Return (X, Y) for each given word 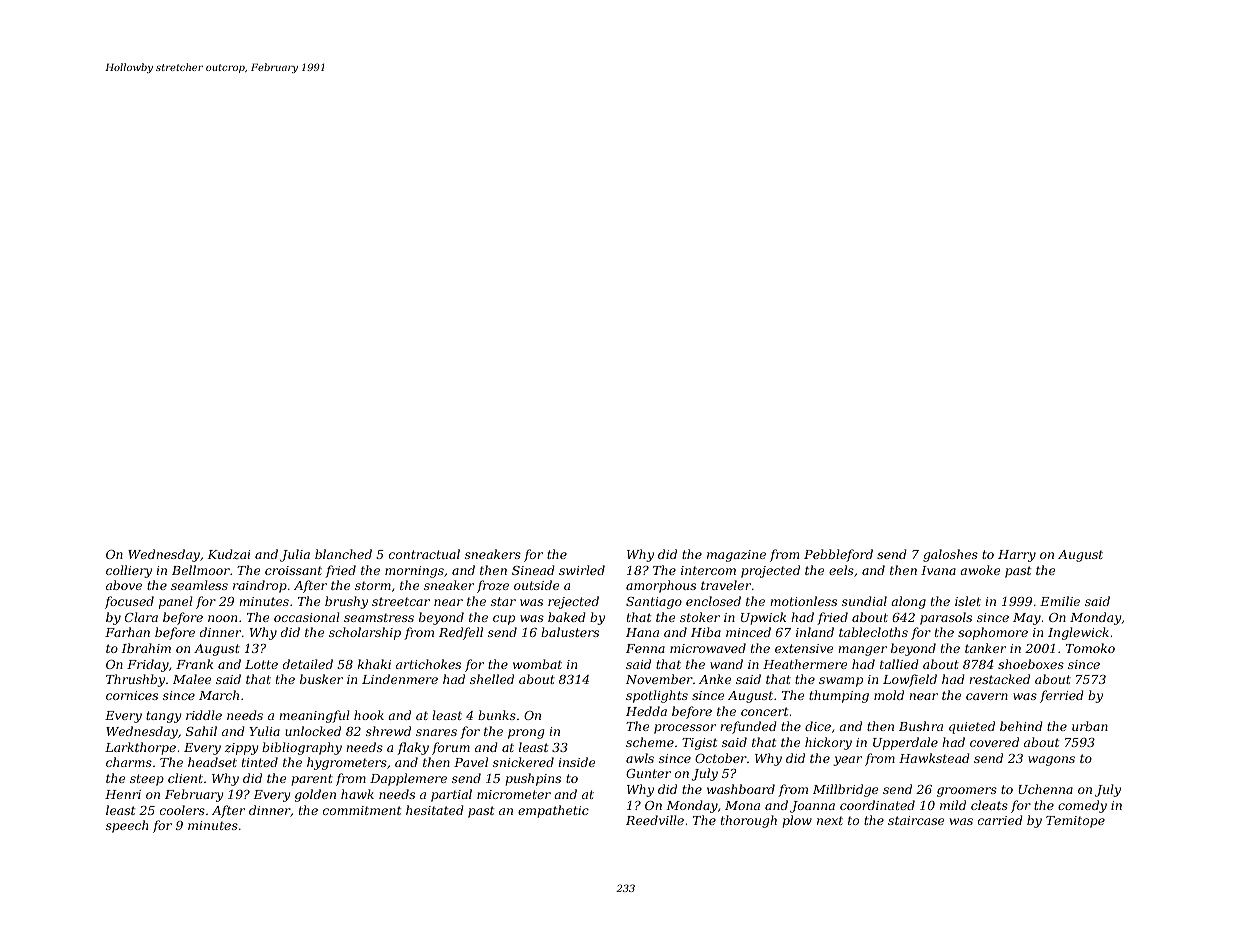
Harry (1017, 556)
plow (797, 821)
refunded (748, 727)
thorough (749, 821)
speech (127, 826)
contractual (424, 554)
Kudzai (229, 554)
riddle (204, 715)
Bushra (921, 726)
